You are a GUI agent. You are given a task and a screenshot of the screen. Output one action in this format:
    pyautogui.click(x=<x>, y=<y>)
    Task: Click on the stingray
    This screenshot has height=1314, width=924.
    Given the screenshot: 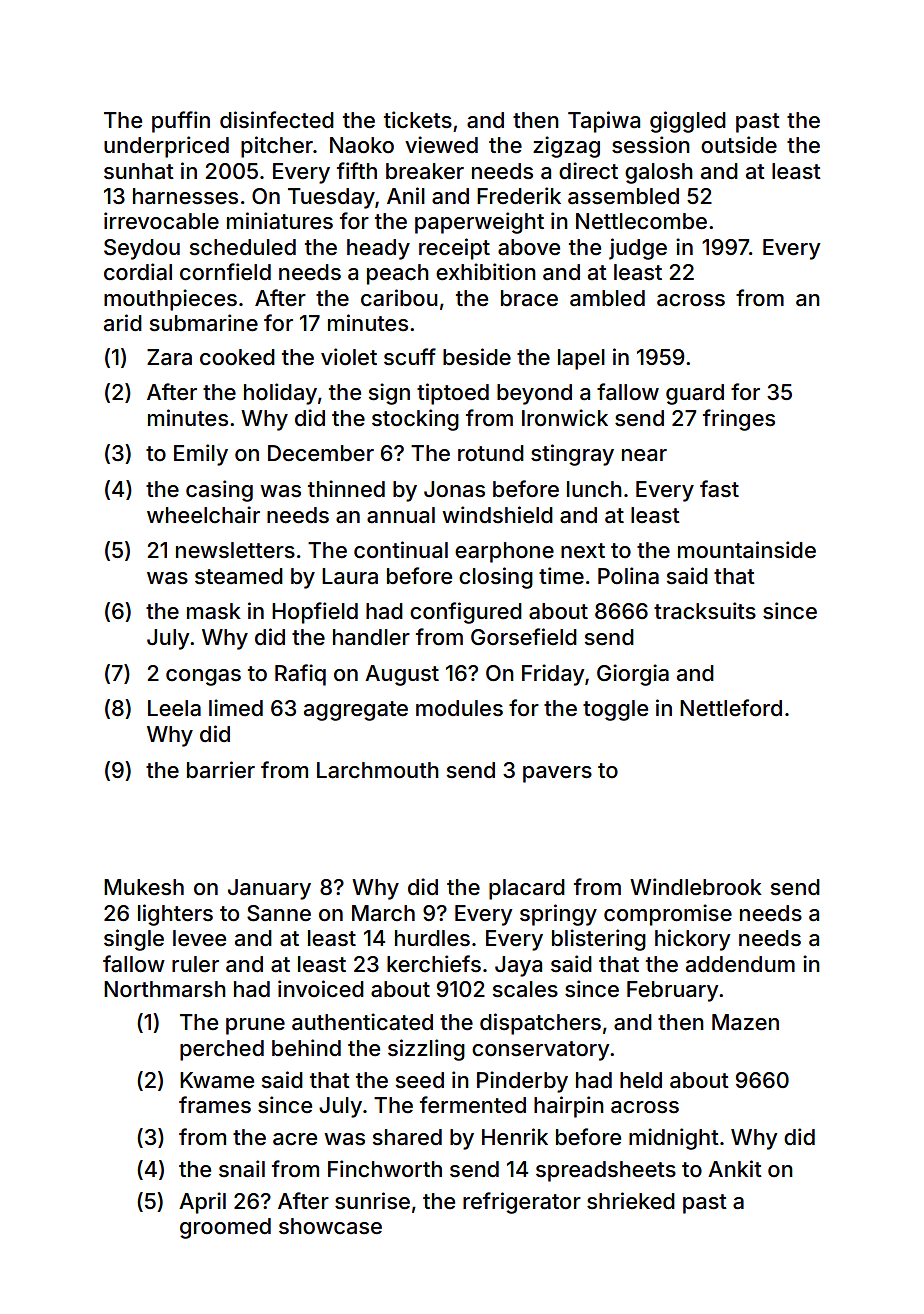 What is the action you would take?
    pyautogui.click(x=572, y=455)
